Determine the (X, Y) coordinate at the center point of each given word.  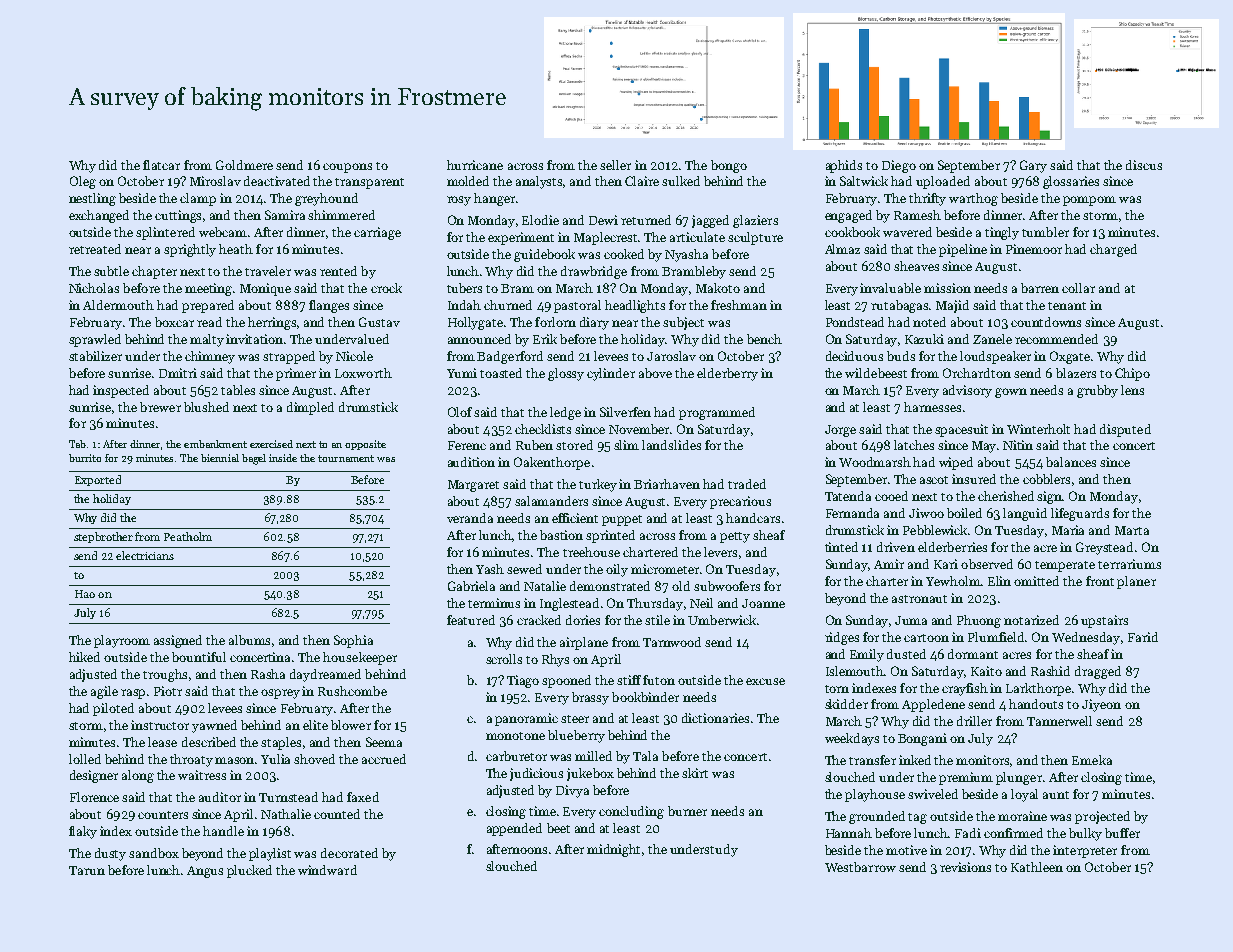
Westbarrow (860, 867)
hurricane (475, 165)
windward (327, 870)
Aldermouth (118, 305)
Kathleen (1037, 867)
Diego (899, 166)
